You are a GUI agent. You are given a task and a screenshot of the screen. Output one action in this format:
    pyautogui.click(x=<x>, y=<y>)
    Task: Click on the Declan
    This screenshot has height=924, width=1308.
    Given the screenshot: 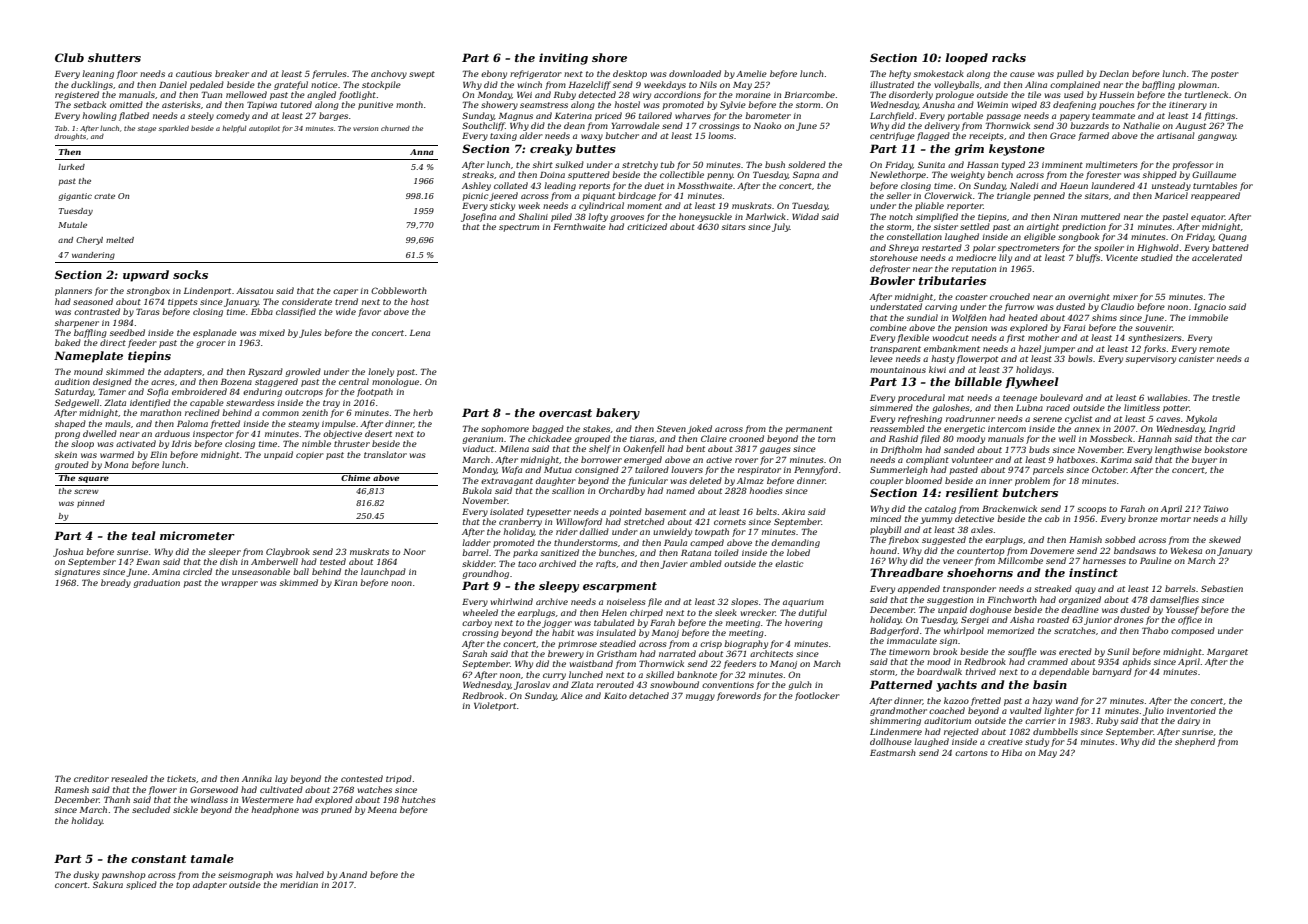 What is the action you would take?
    pyautogui.click(x=1114, y=73)
